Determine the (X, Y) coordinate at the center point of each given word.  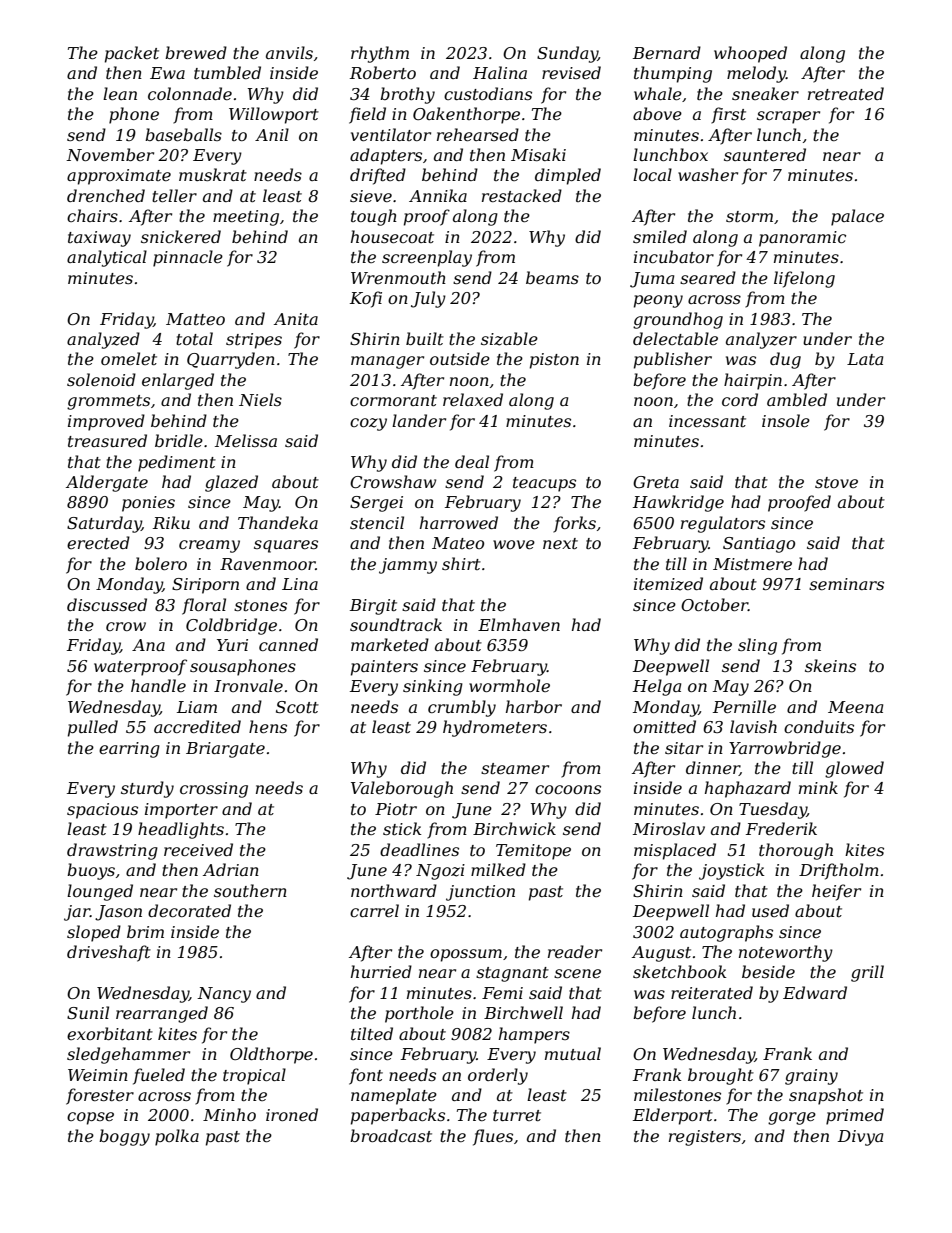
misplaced (675, 851)
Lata (865, 359)
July (428, 299)
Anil (272, 134)
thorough (796, 851)
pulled (93, 728)
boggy (124, 1137)
